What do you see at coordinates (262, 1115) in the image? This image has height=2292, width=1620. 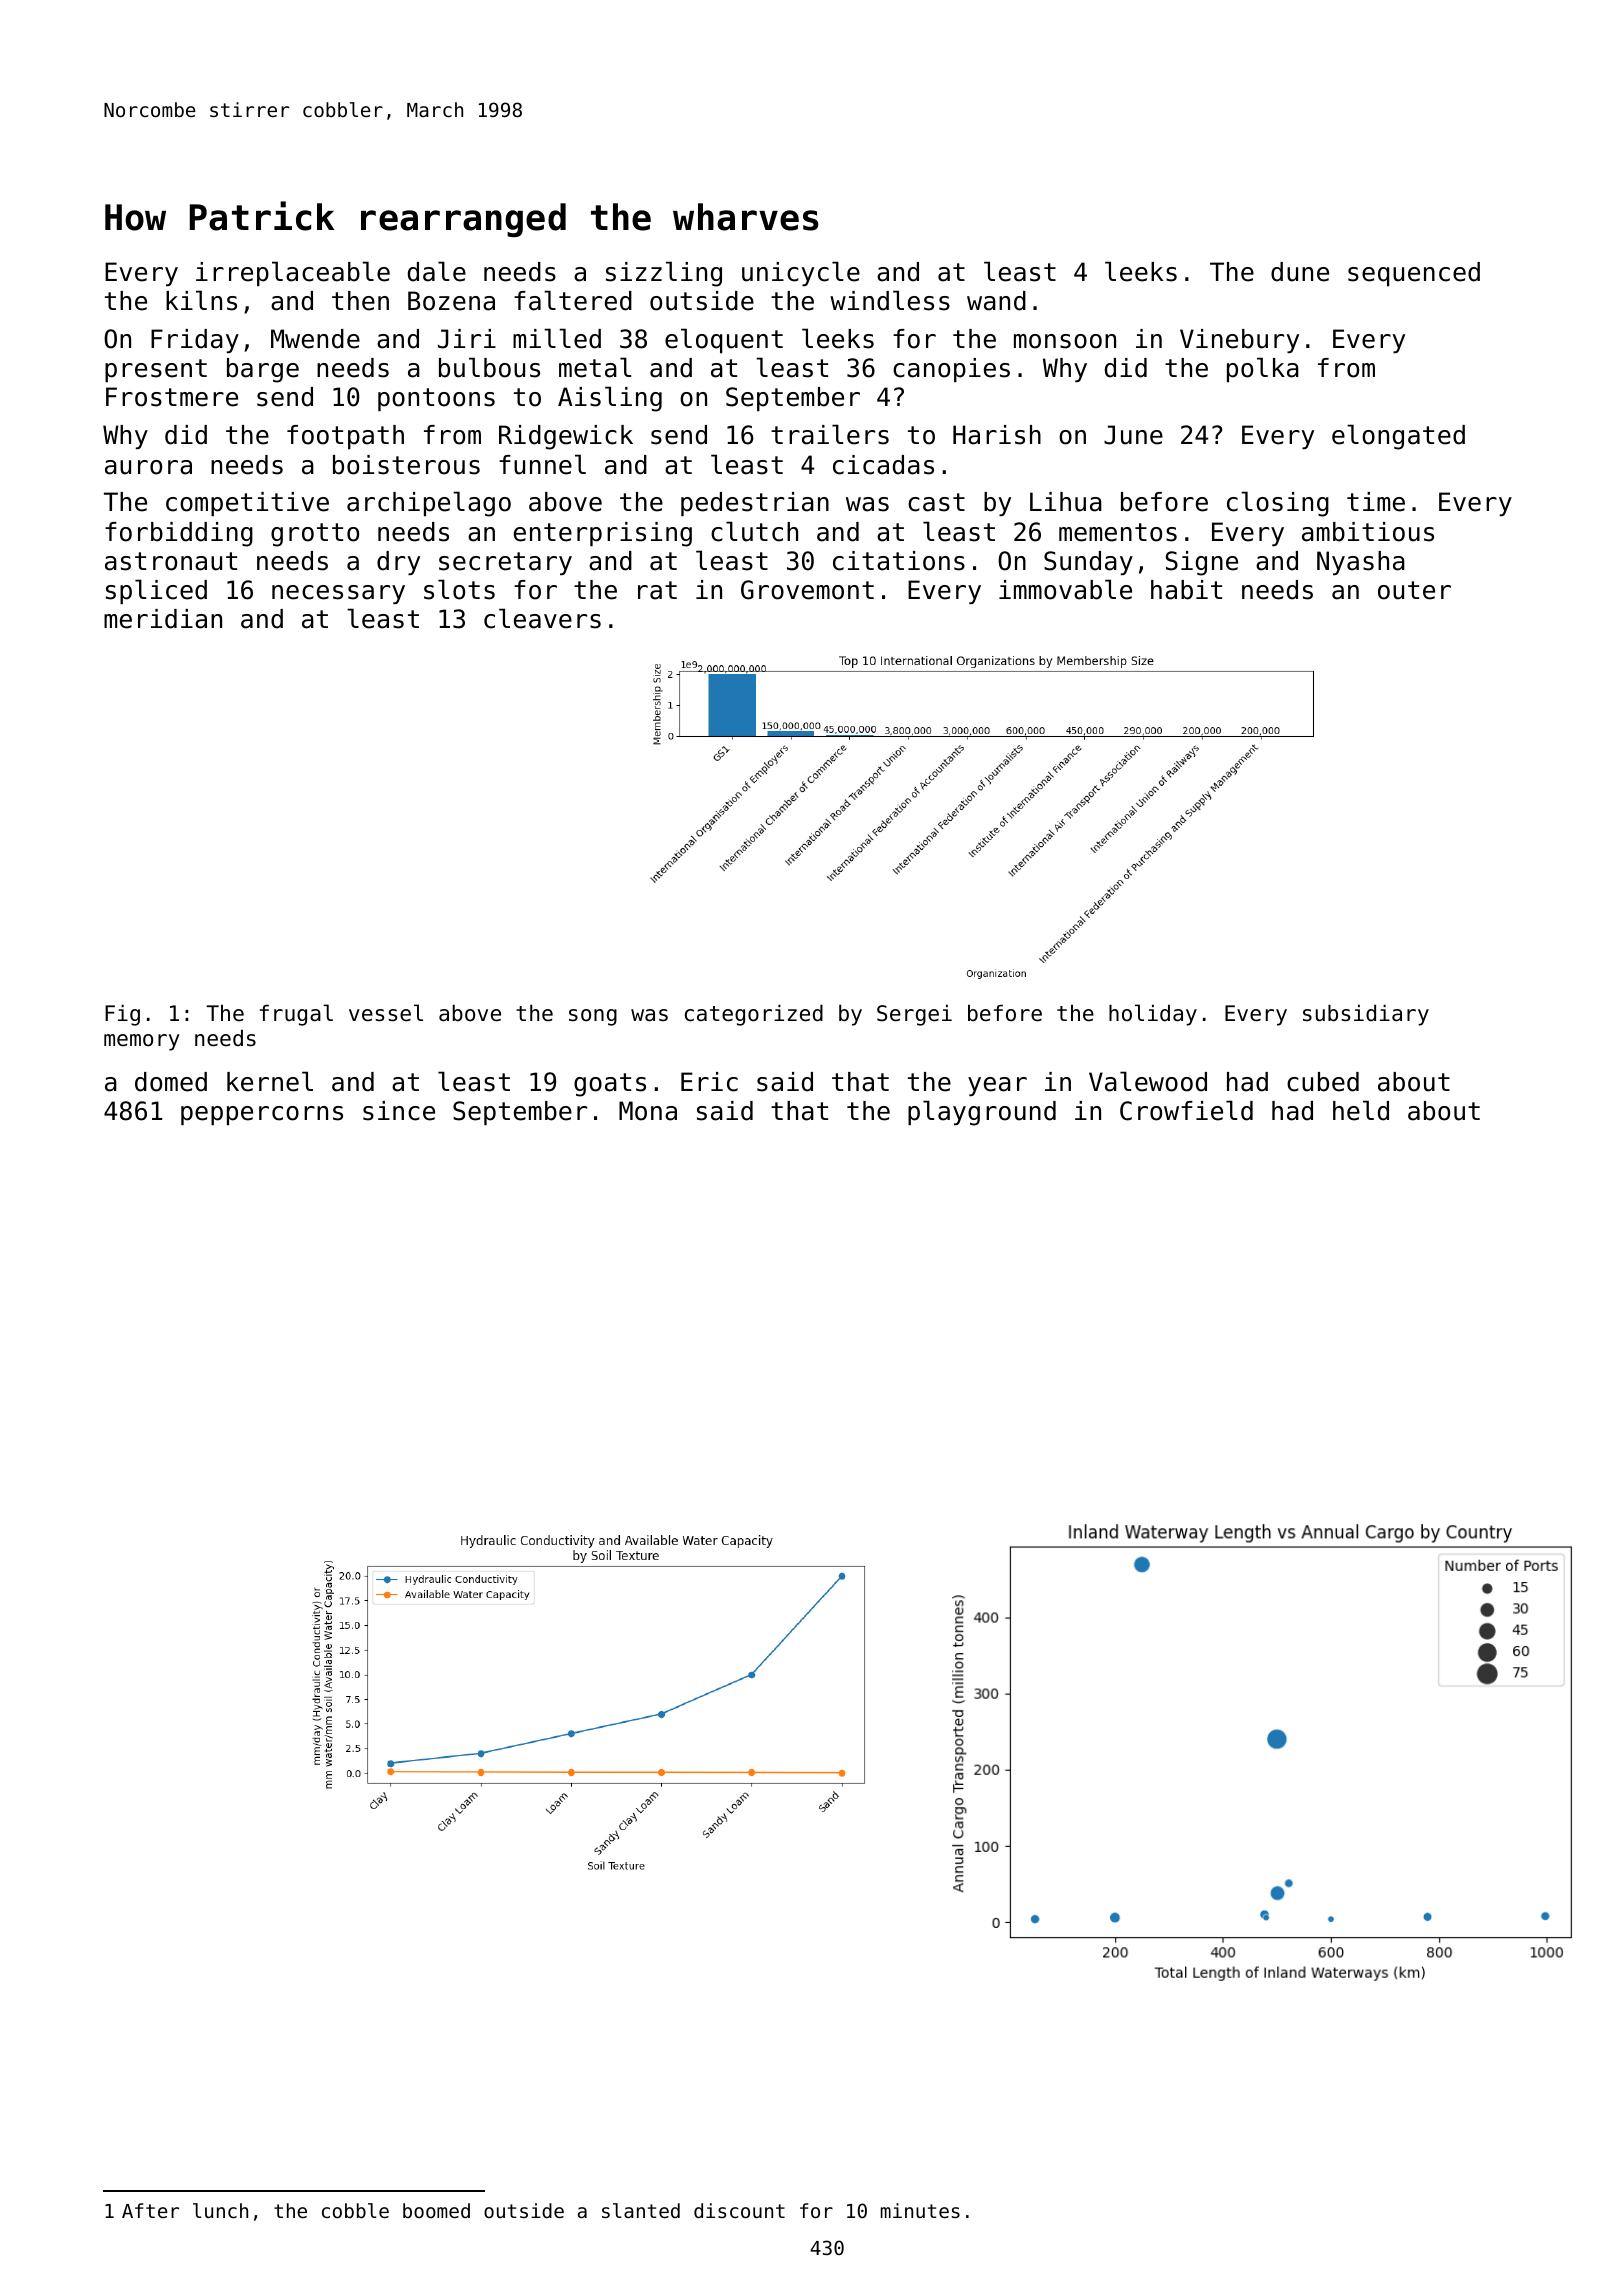 I see `peppercorns` at bounding box center [262, 1115].
